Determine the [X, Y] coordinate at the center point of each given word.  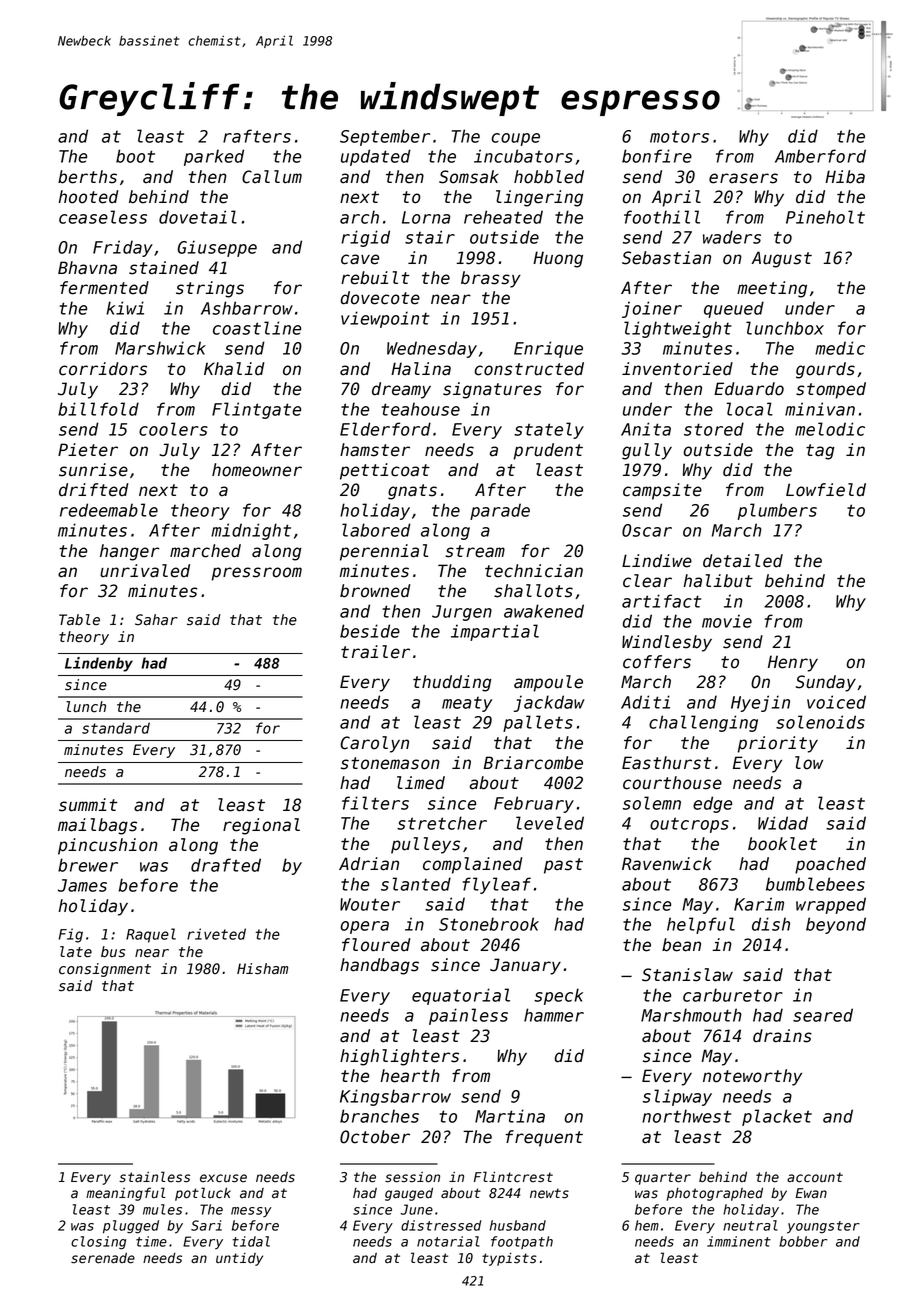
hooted [89, 197]
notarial [448, 1241]
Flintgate [256, 410]
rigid [365, 238]
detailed [743, 561]
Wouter [370, 904]
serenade [103, 1258]
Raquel [151, 935]
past [563, 866]
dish [771, 924]
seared [823, 1015]
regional [261, 826]
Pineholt [825, 217]
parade [500, 511]
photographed [715, 1194]
